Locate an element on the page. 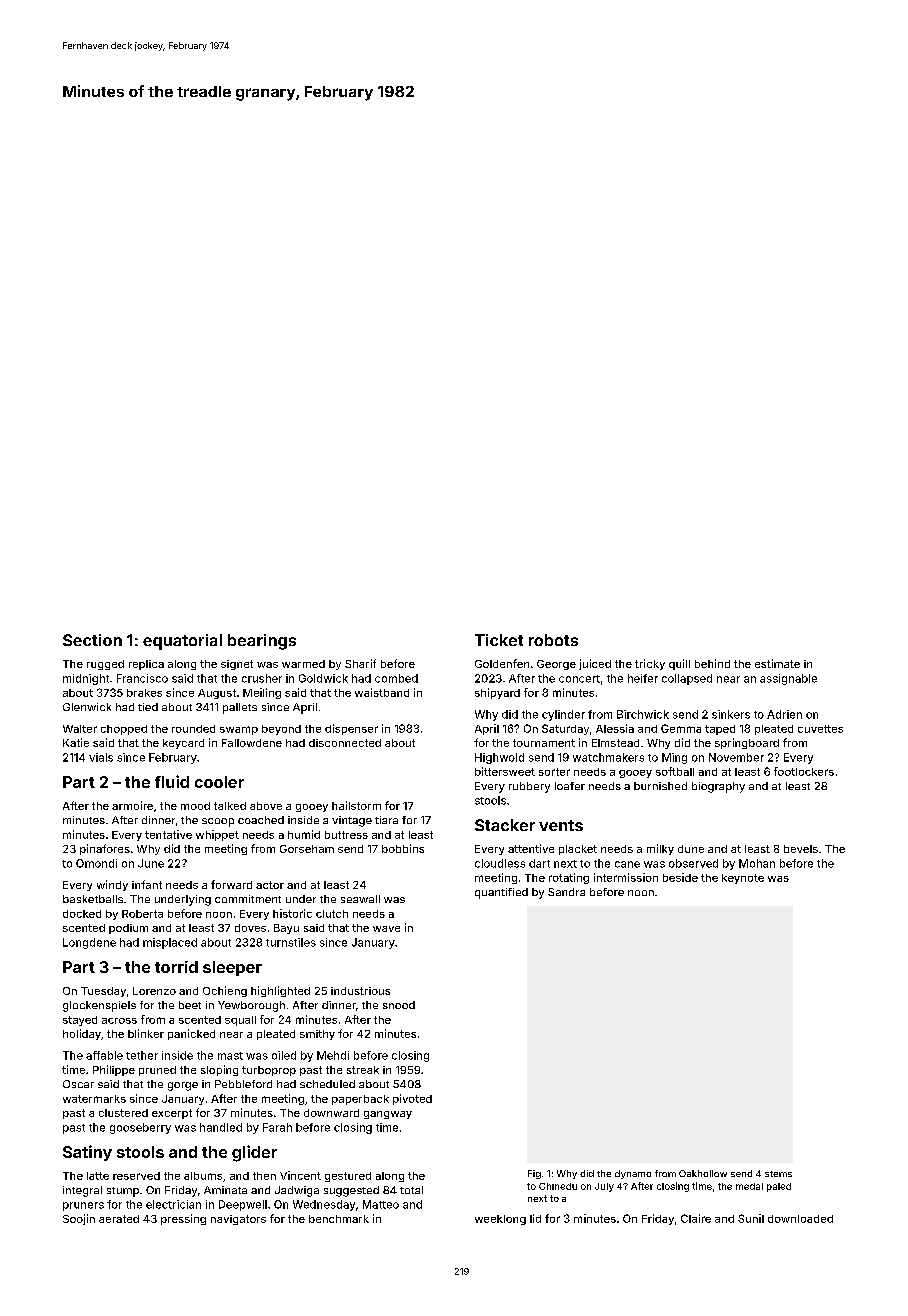  Matteo is located at coordinates (381, 1204).
